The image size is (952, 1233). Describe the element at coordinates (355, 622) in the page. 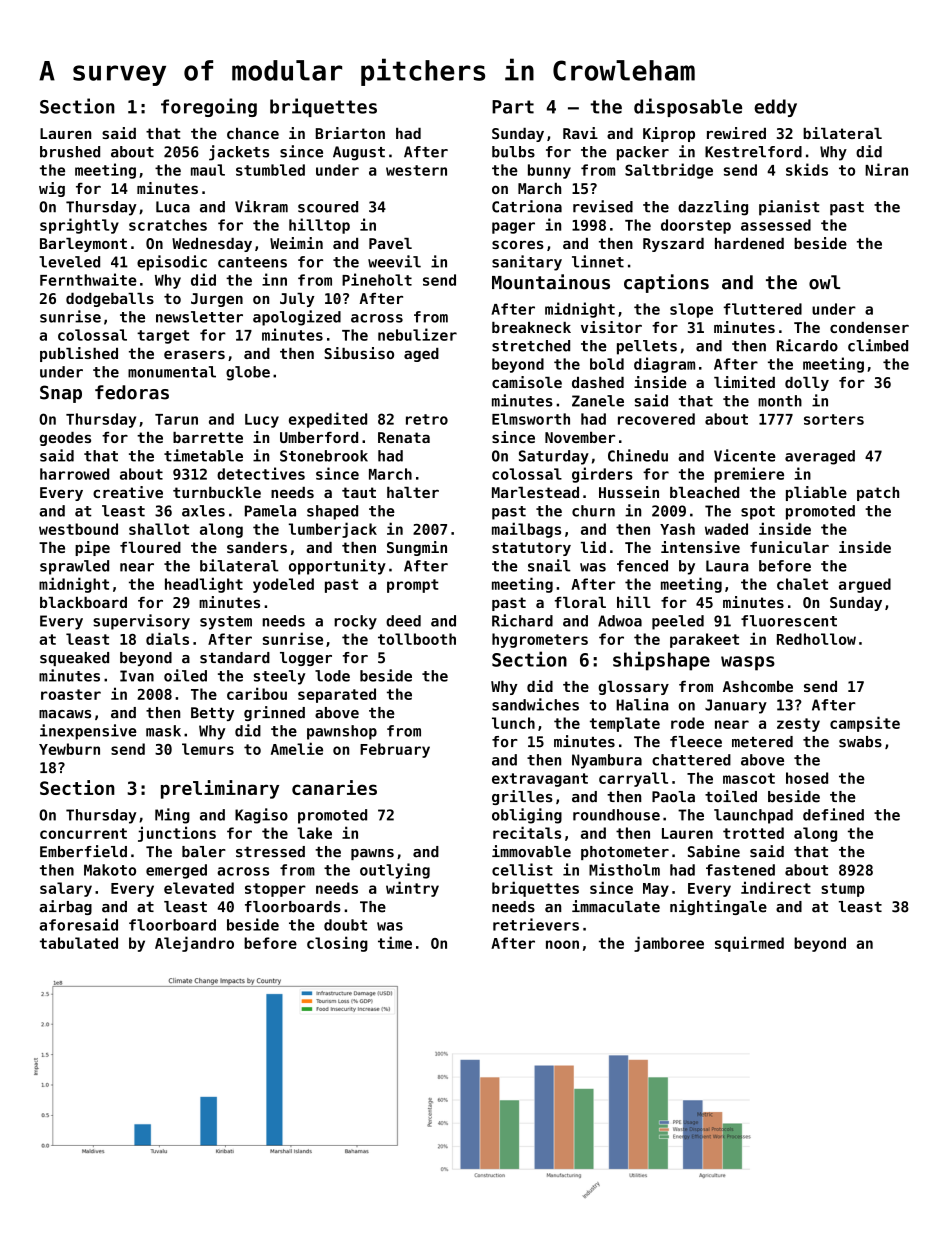

I see `rocky` at that location.
